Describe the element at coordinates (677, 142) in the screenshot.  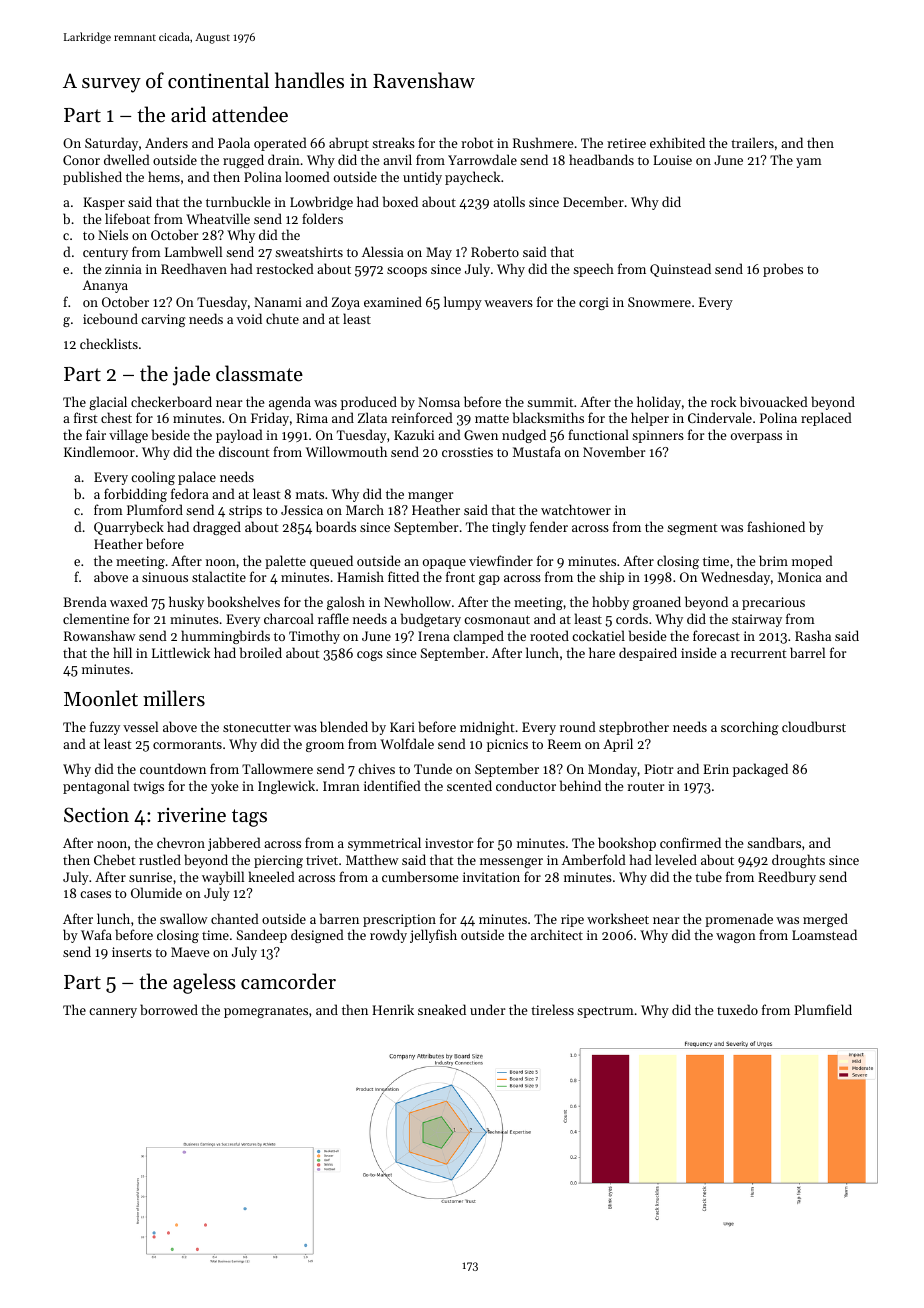
I see `exhibited` at that location.
